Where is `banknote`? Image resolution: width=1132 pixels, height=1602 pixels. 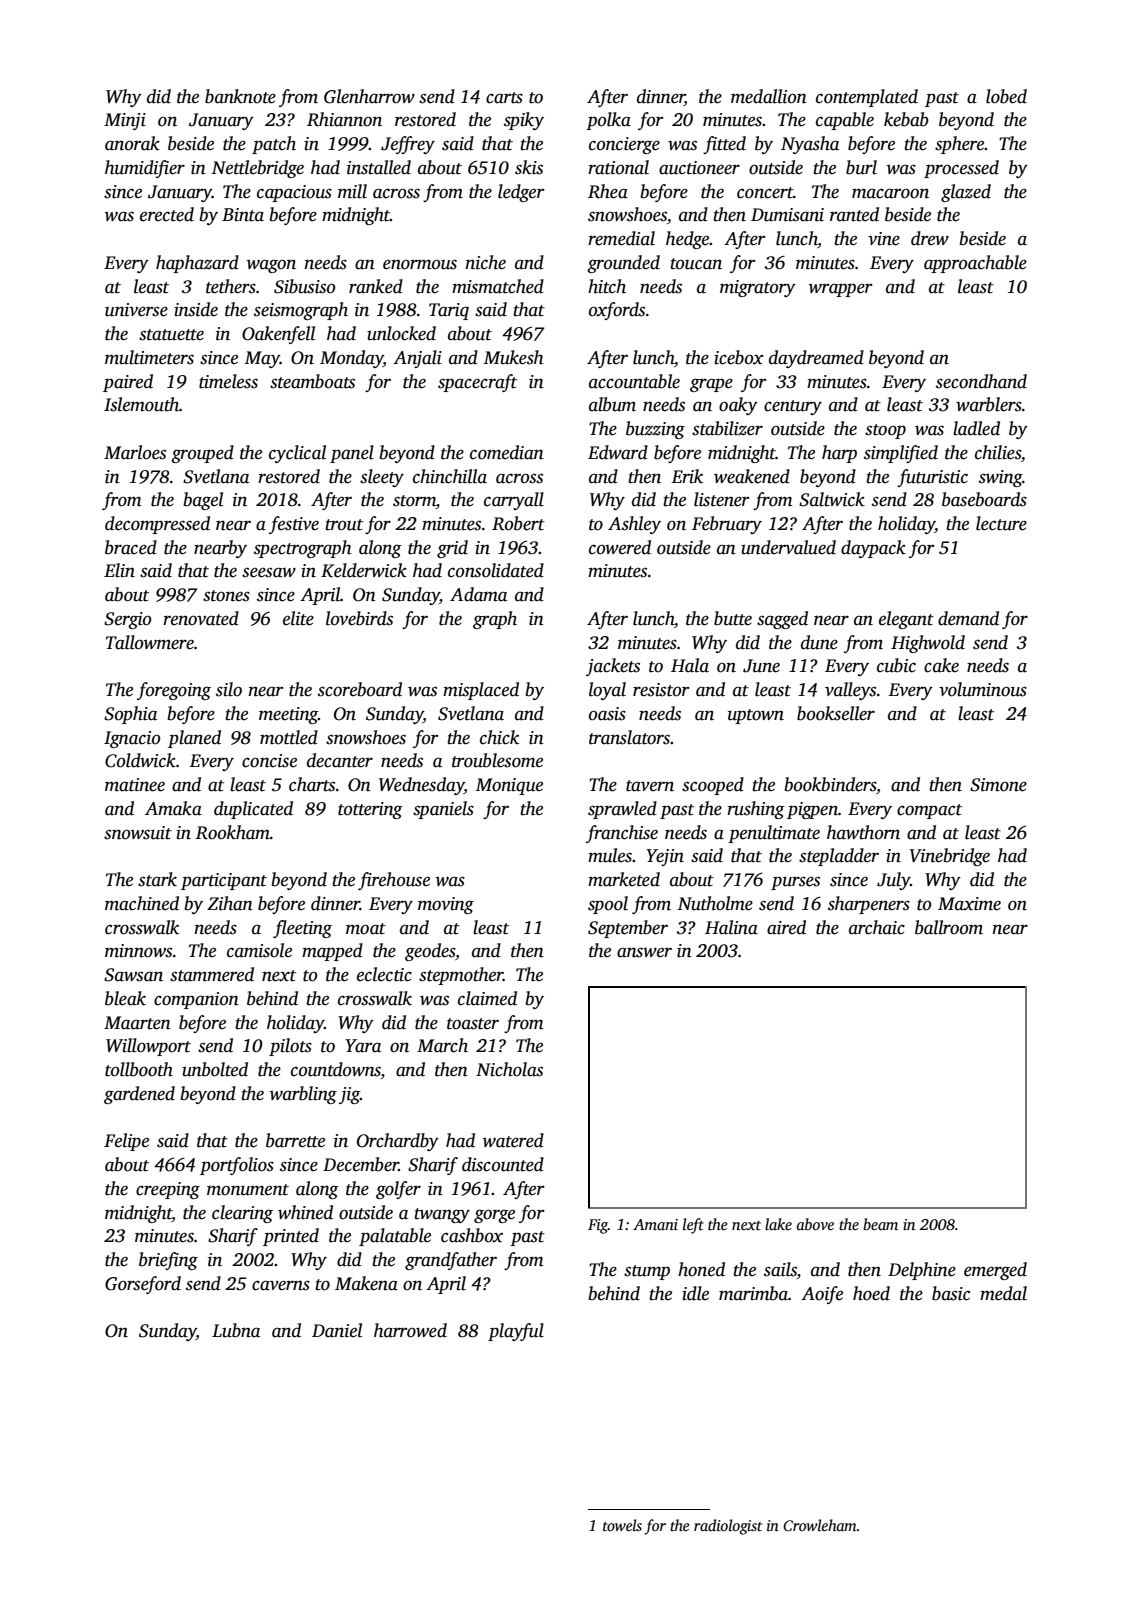 banknote is located at coordinates (240, 96).
